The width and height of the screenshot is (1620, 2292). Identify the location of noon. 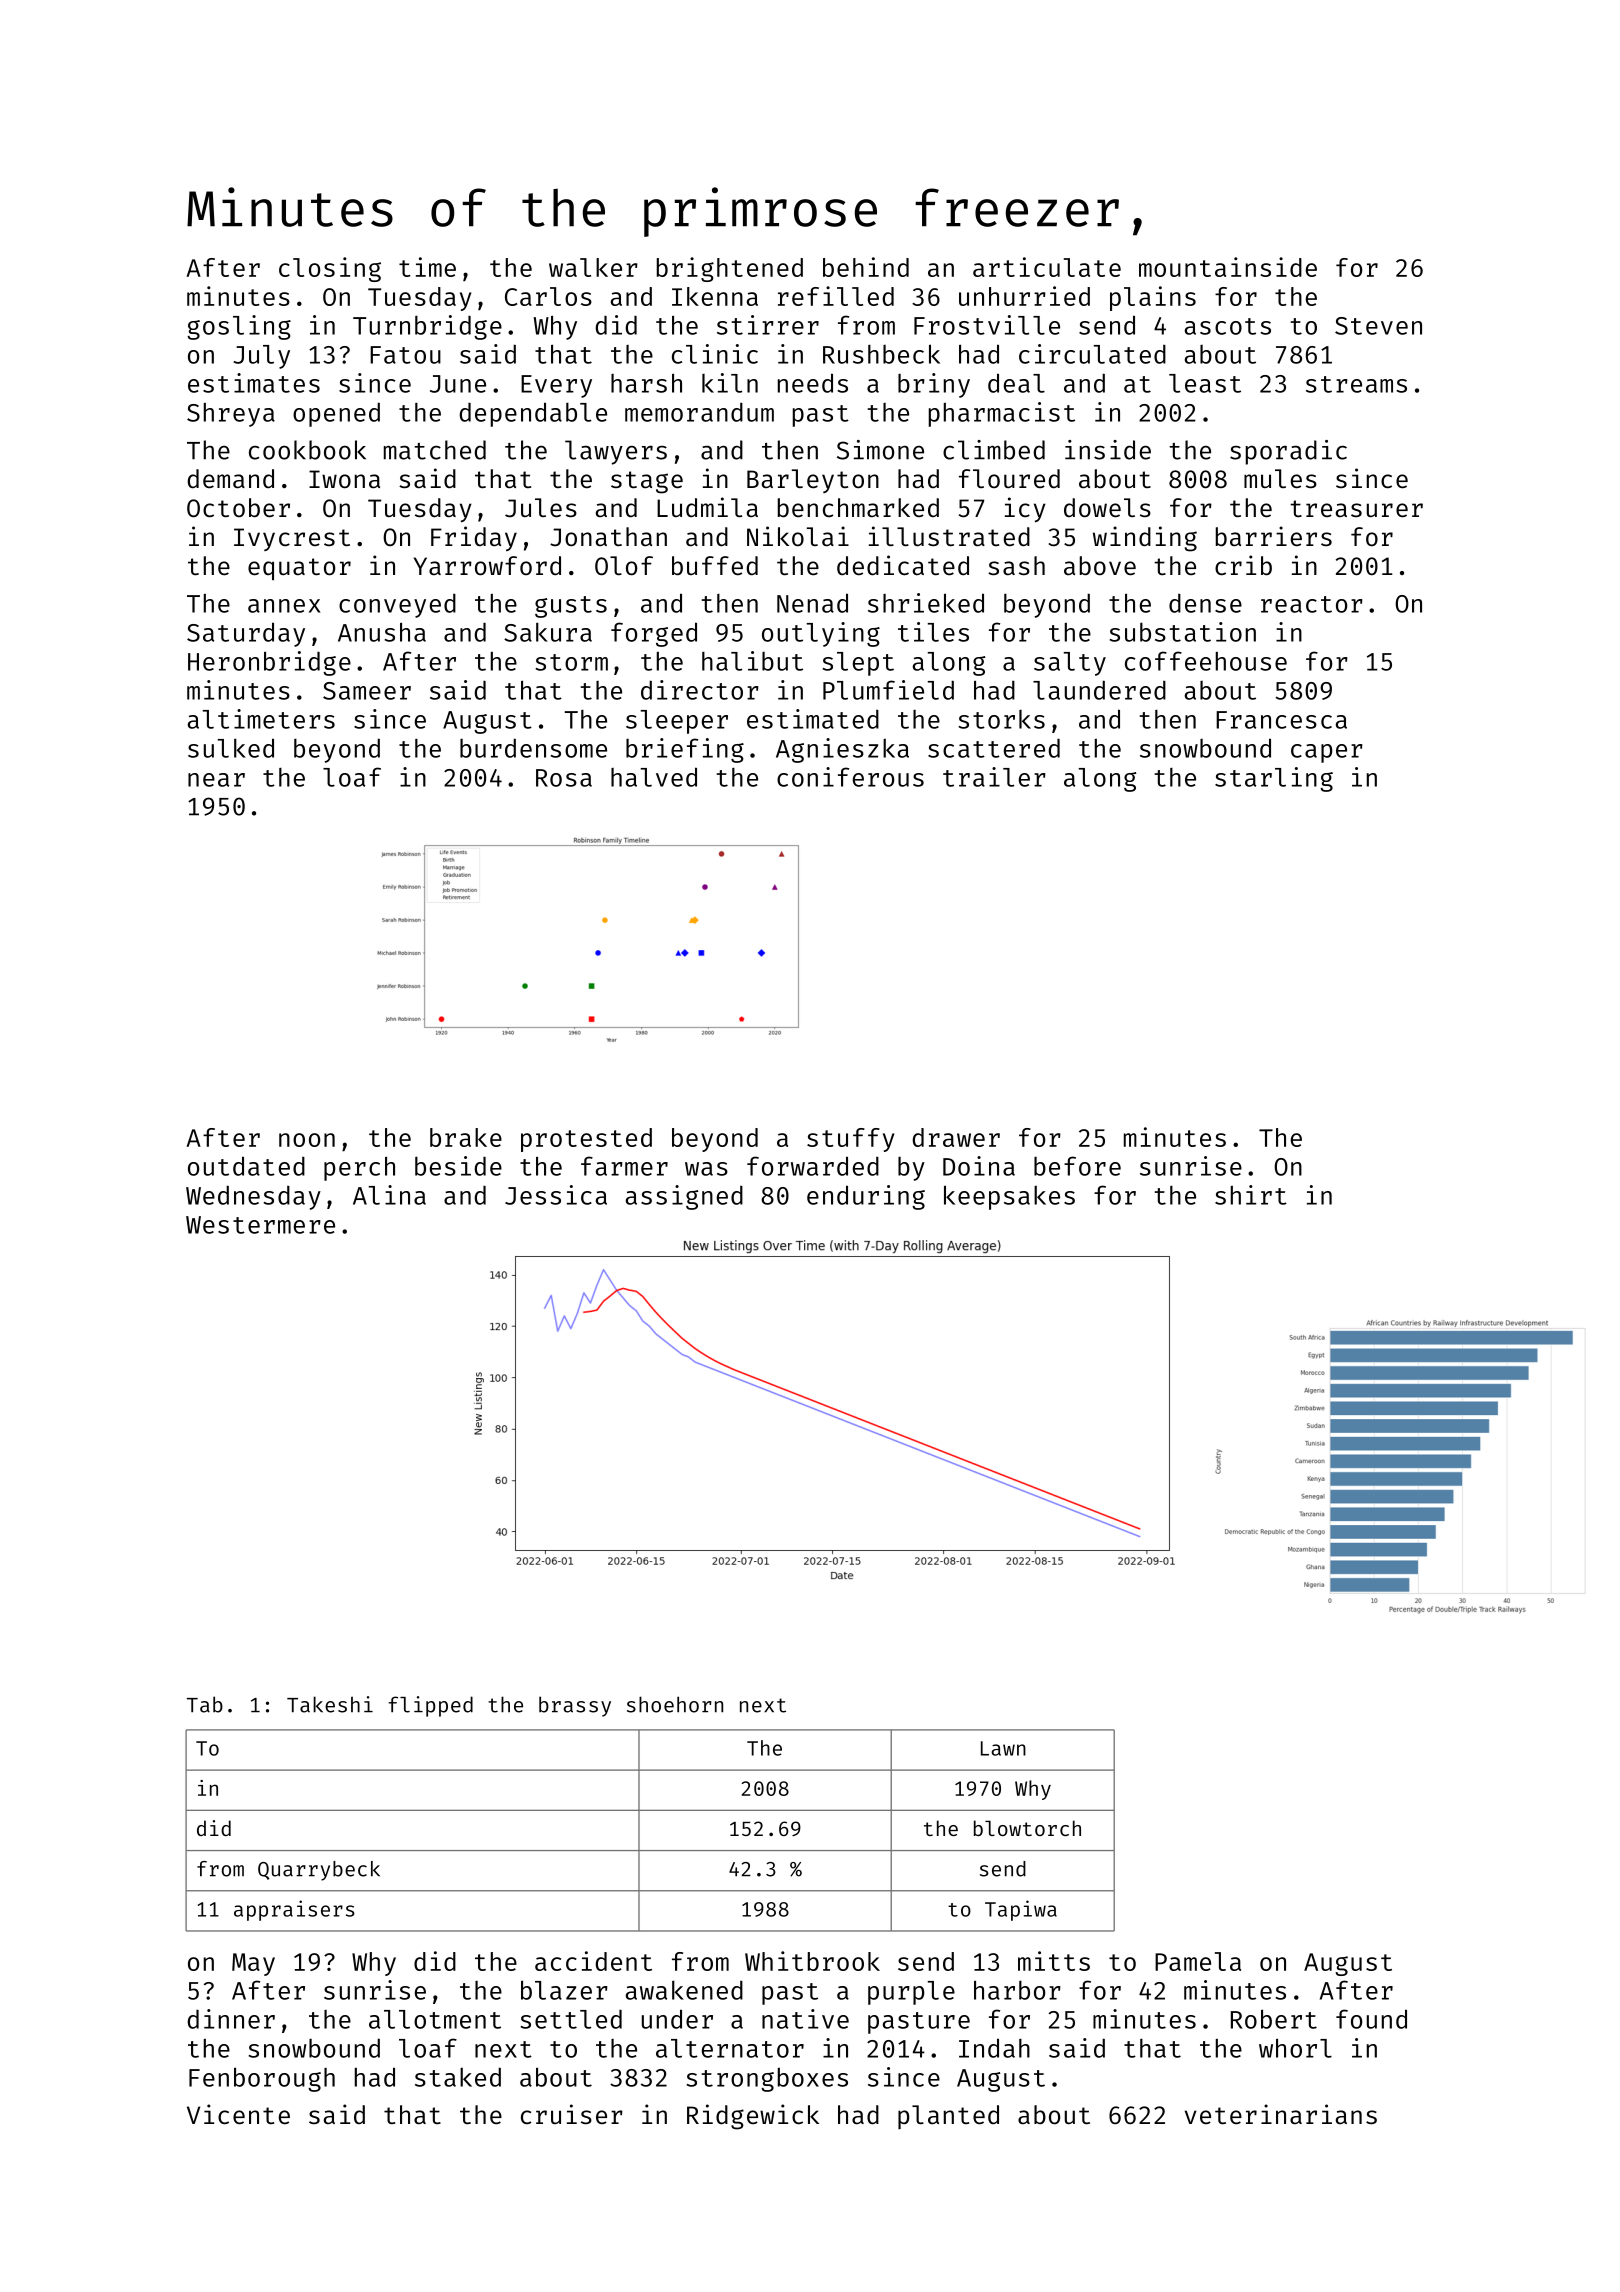
(307, 1140).
